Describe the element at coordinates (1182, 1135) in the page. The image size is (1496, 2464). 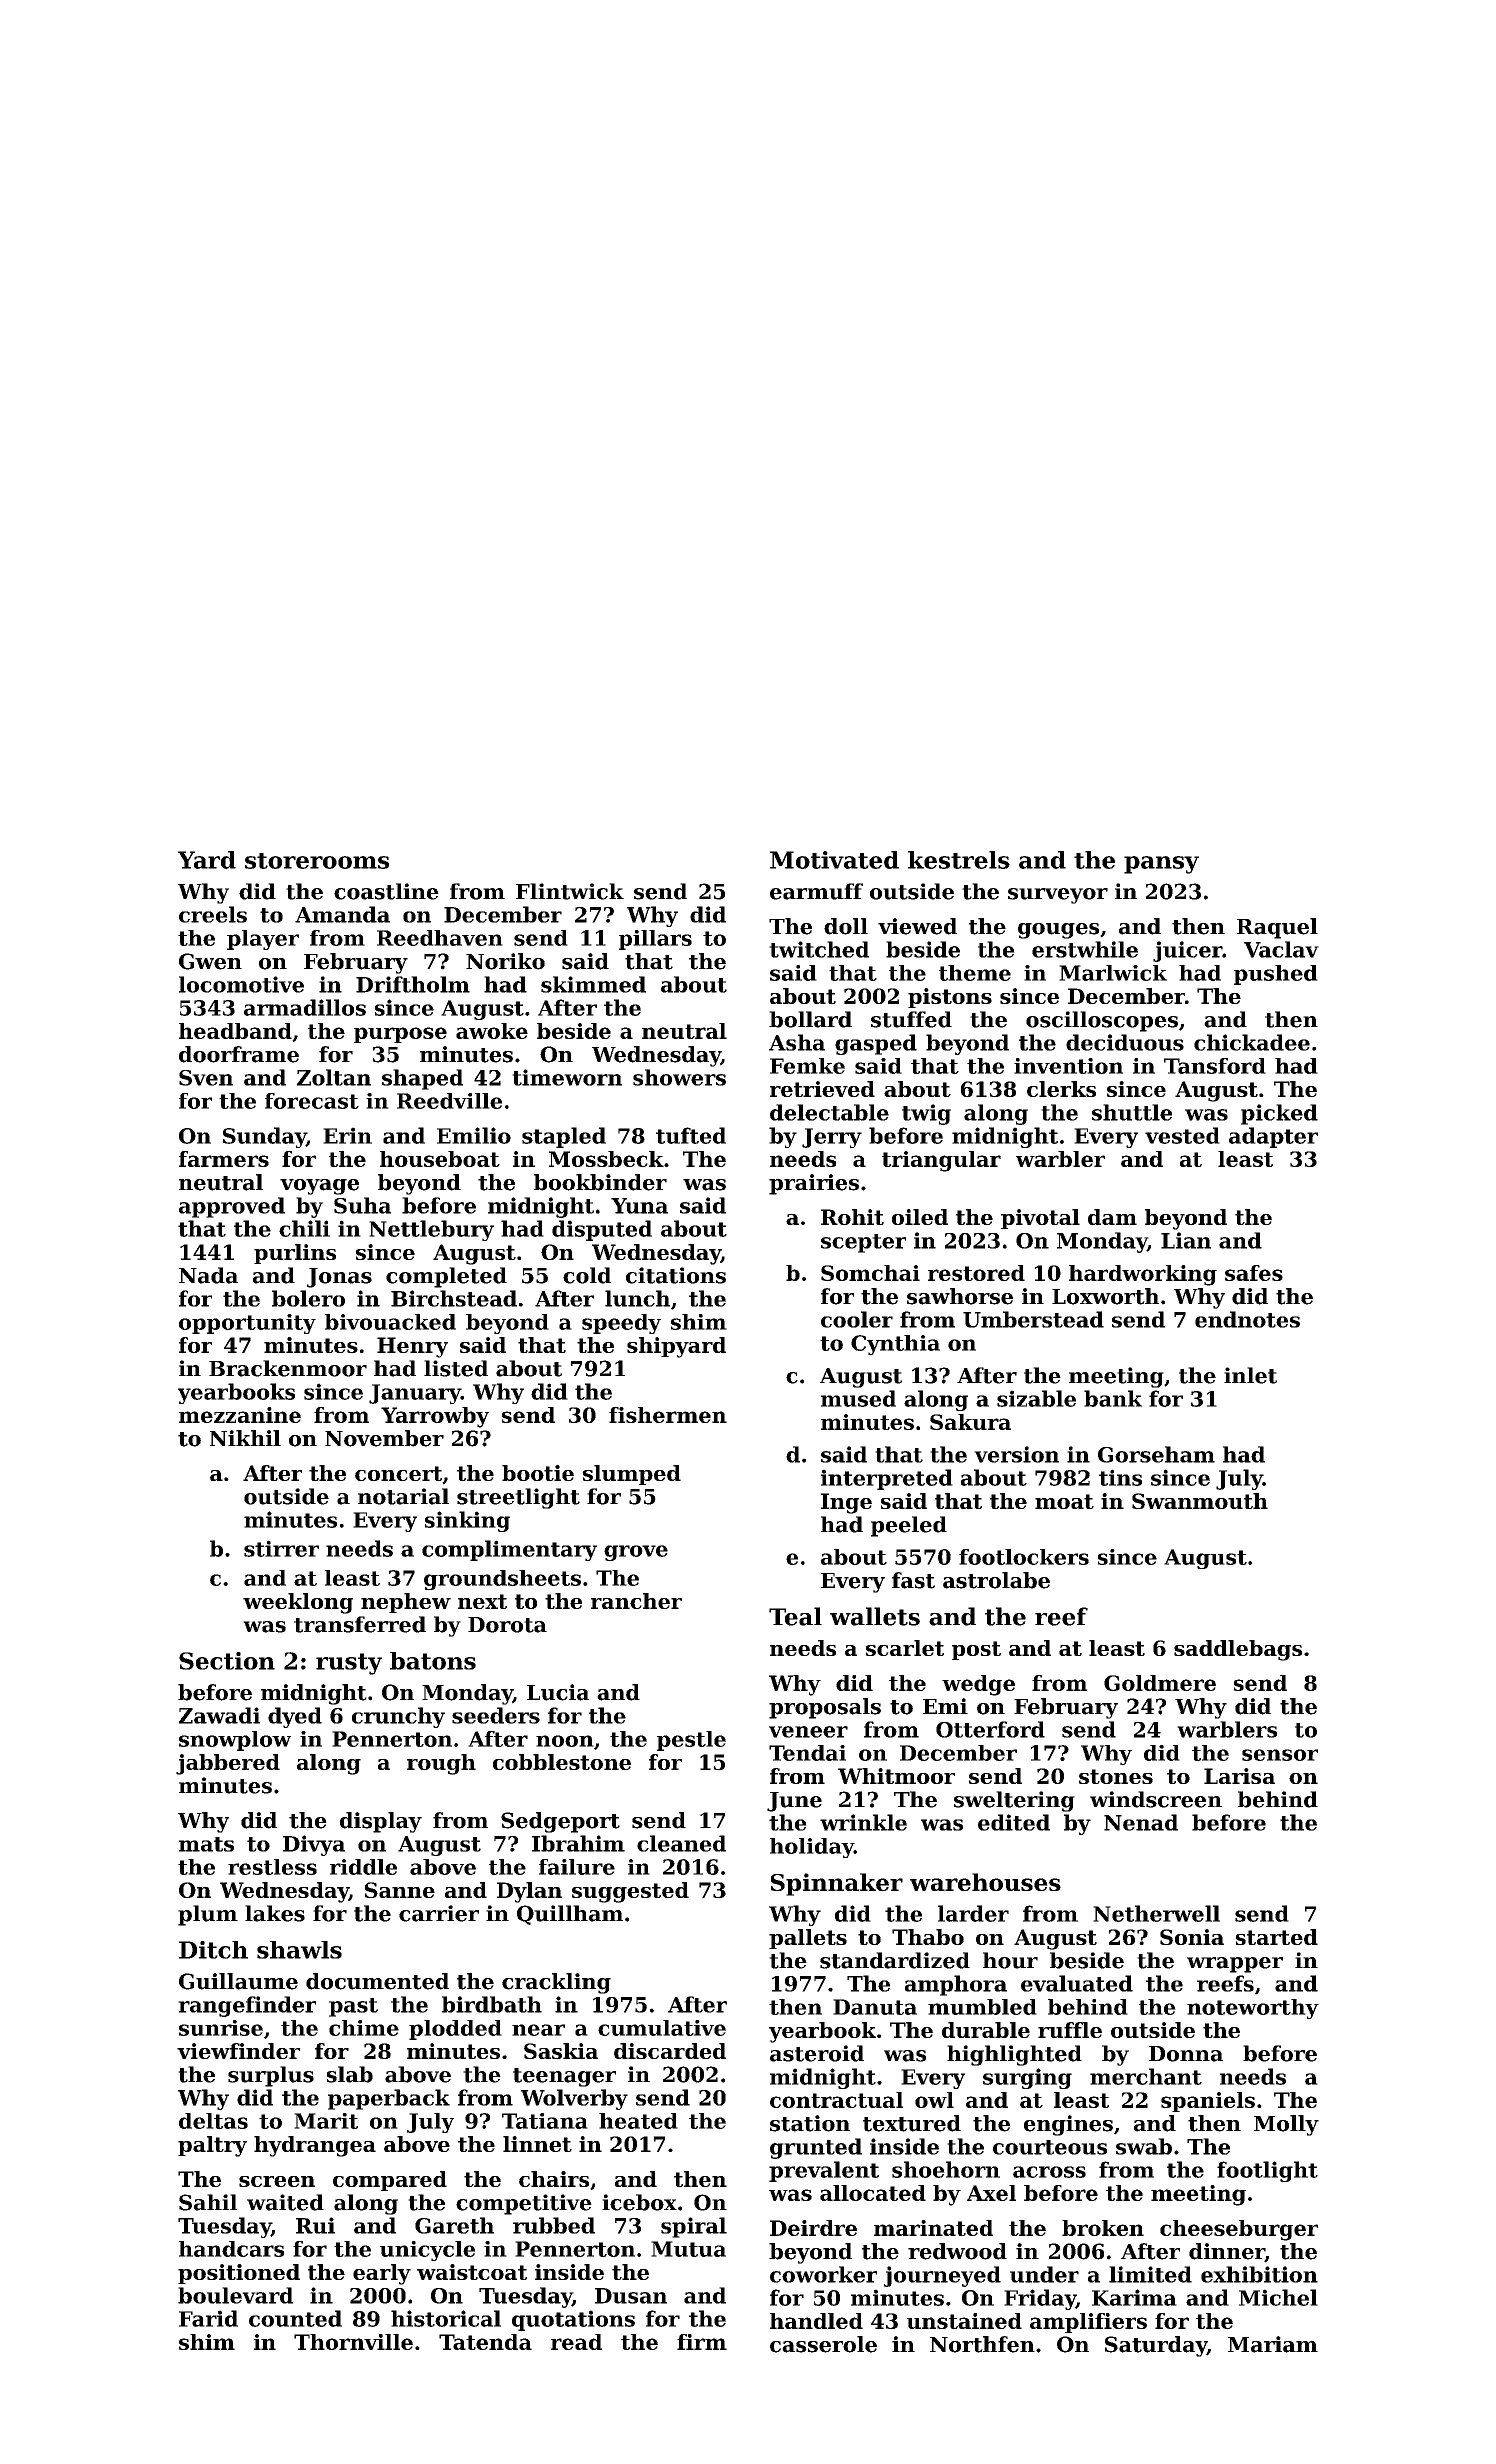
I see `vested` at that location.
